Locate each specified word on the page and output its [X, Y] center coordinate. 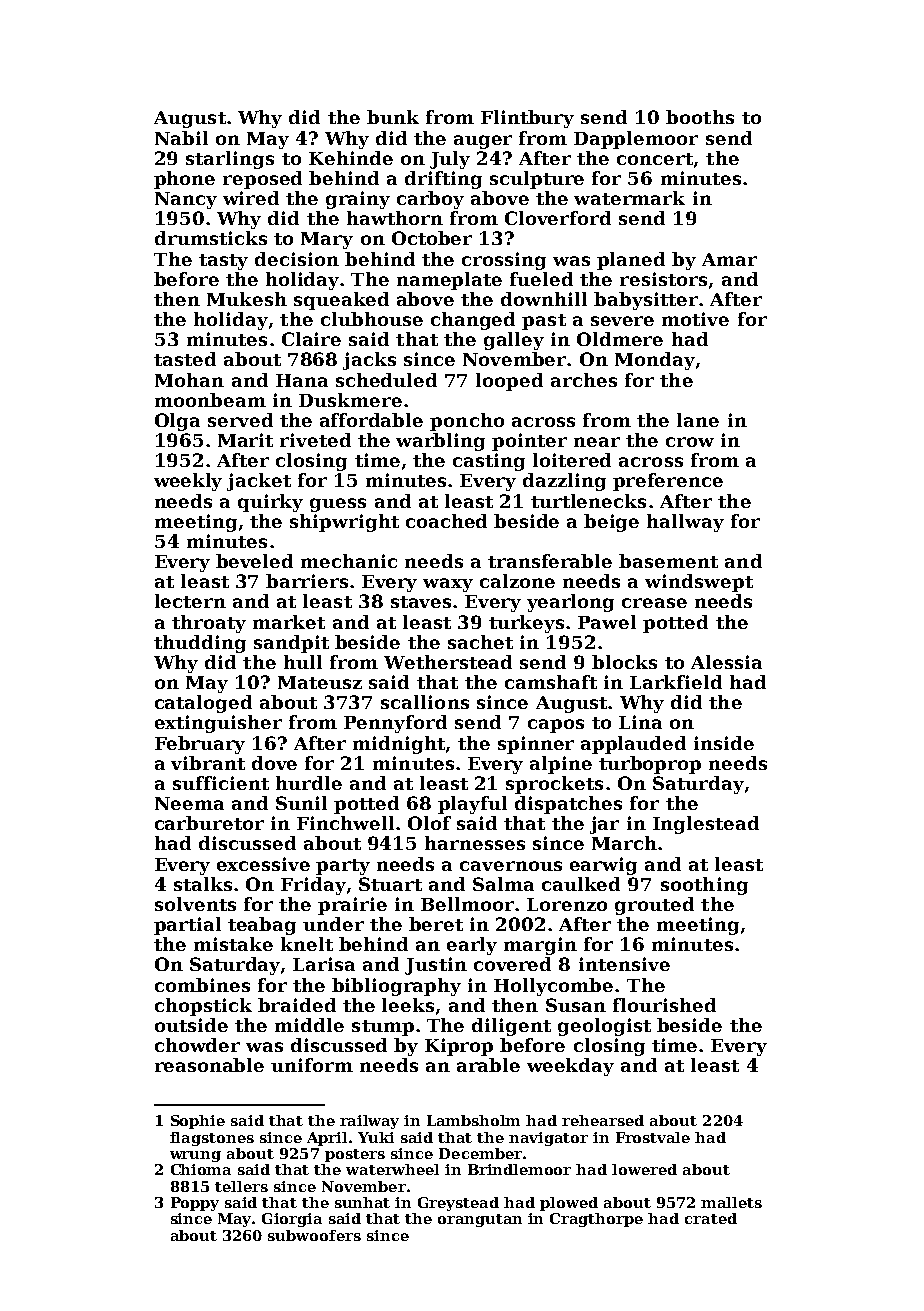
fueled [541, 279]
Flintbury [527, 119]
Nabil [181, 138]
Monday [655, 361]
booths [700, 117]
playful [472, 805]
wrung [195, 1156]
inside [724, 743]
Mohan [189, 380]
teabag [262, 926]
